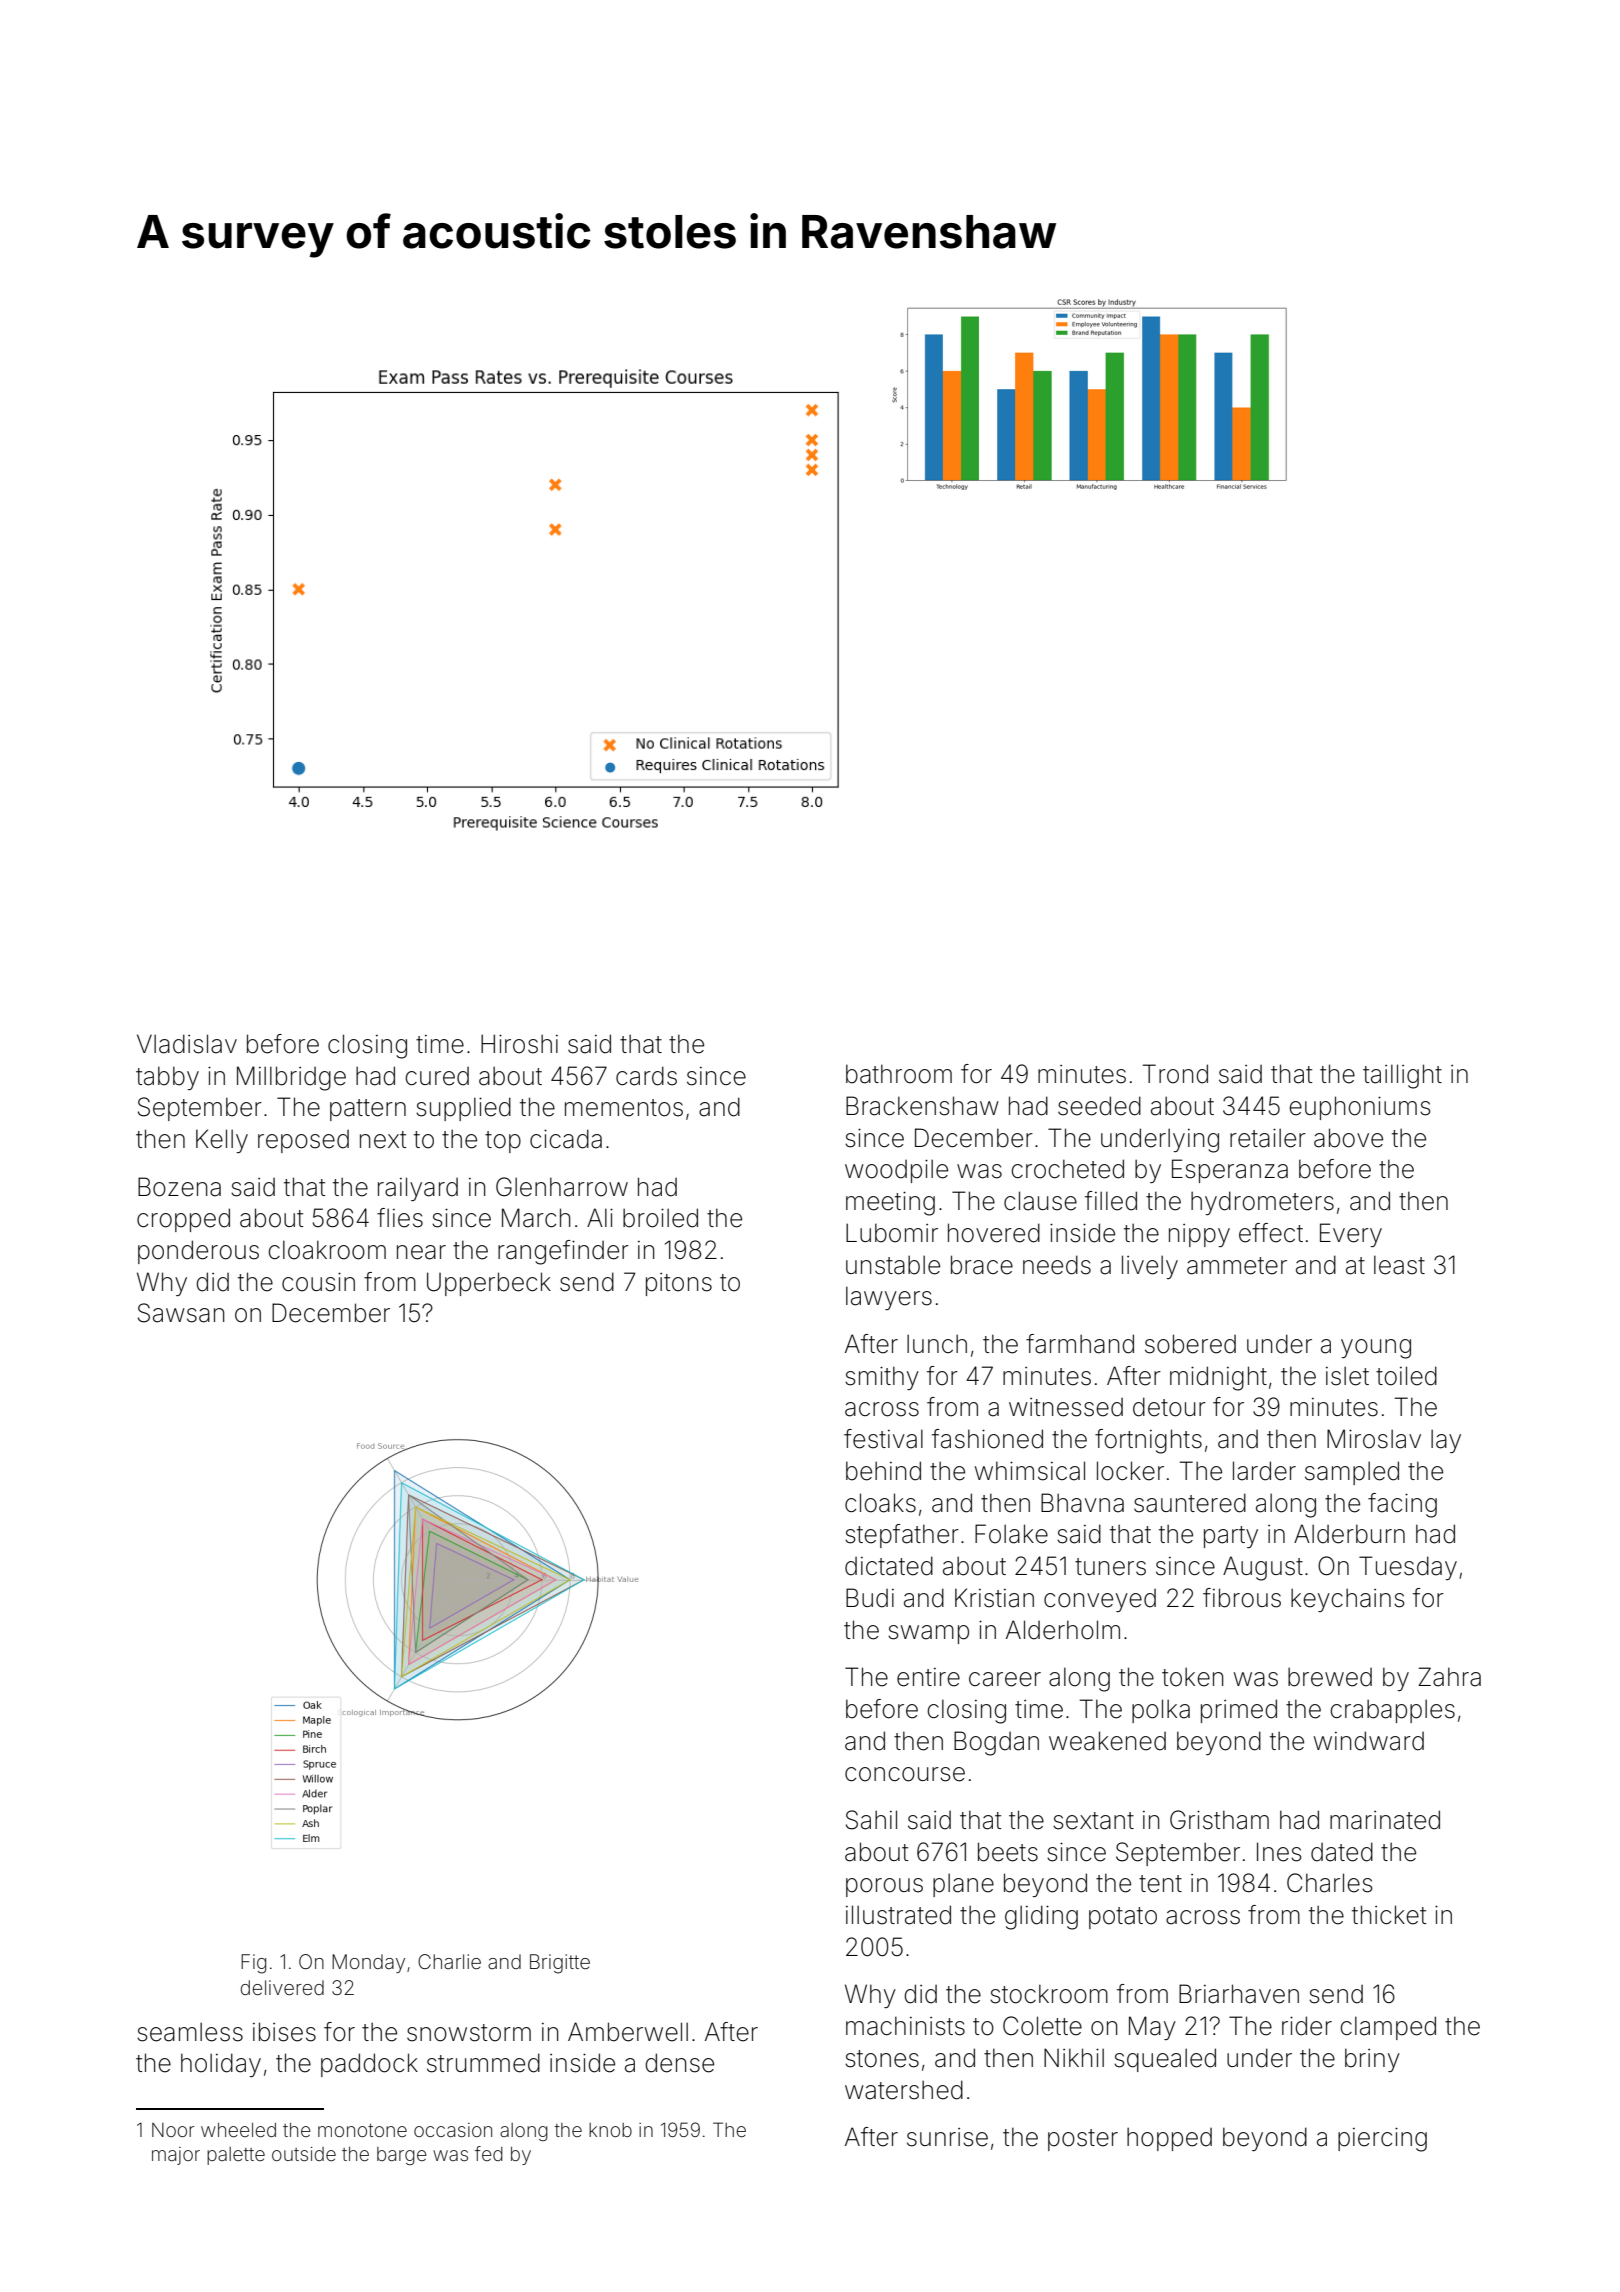 Image resolution: width=1620 pixels, height=2292 pixels. What do you see at coordinates (284, 2032) in the image?
I see `ibises` at bounding box center [284, 2032].
